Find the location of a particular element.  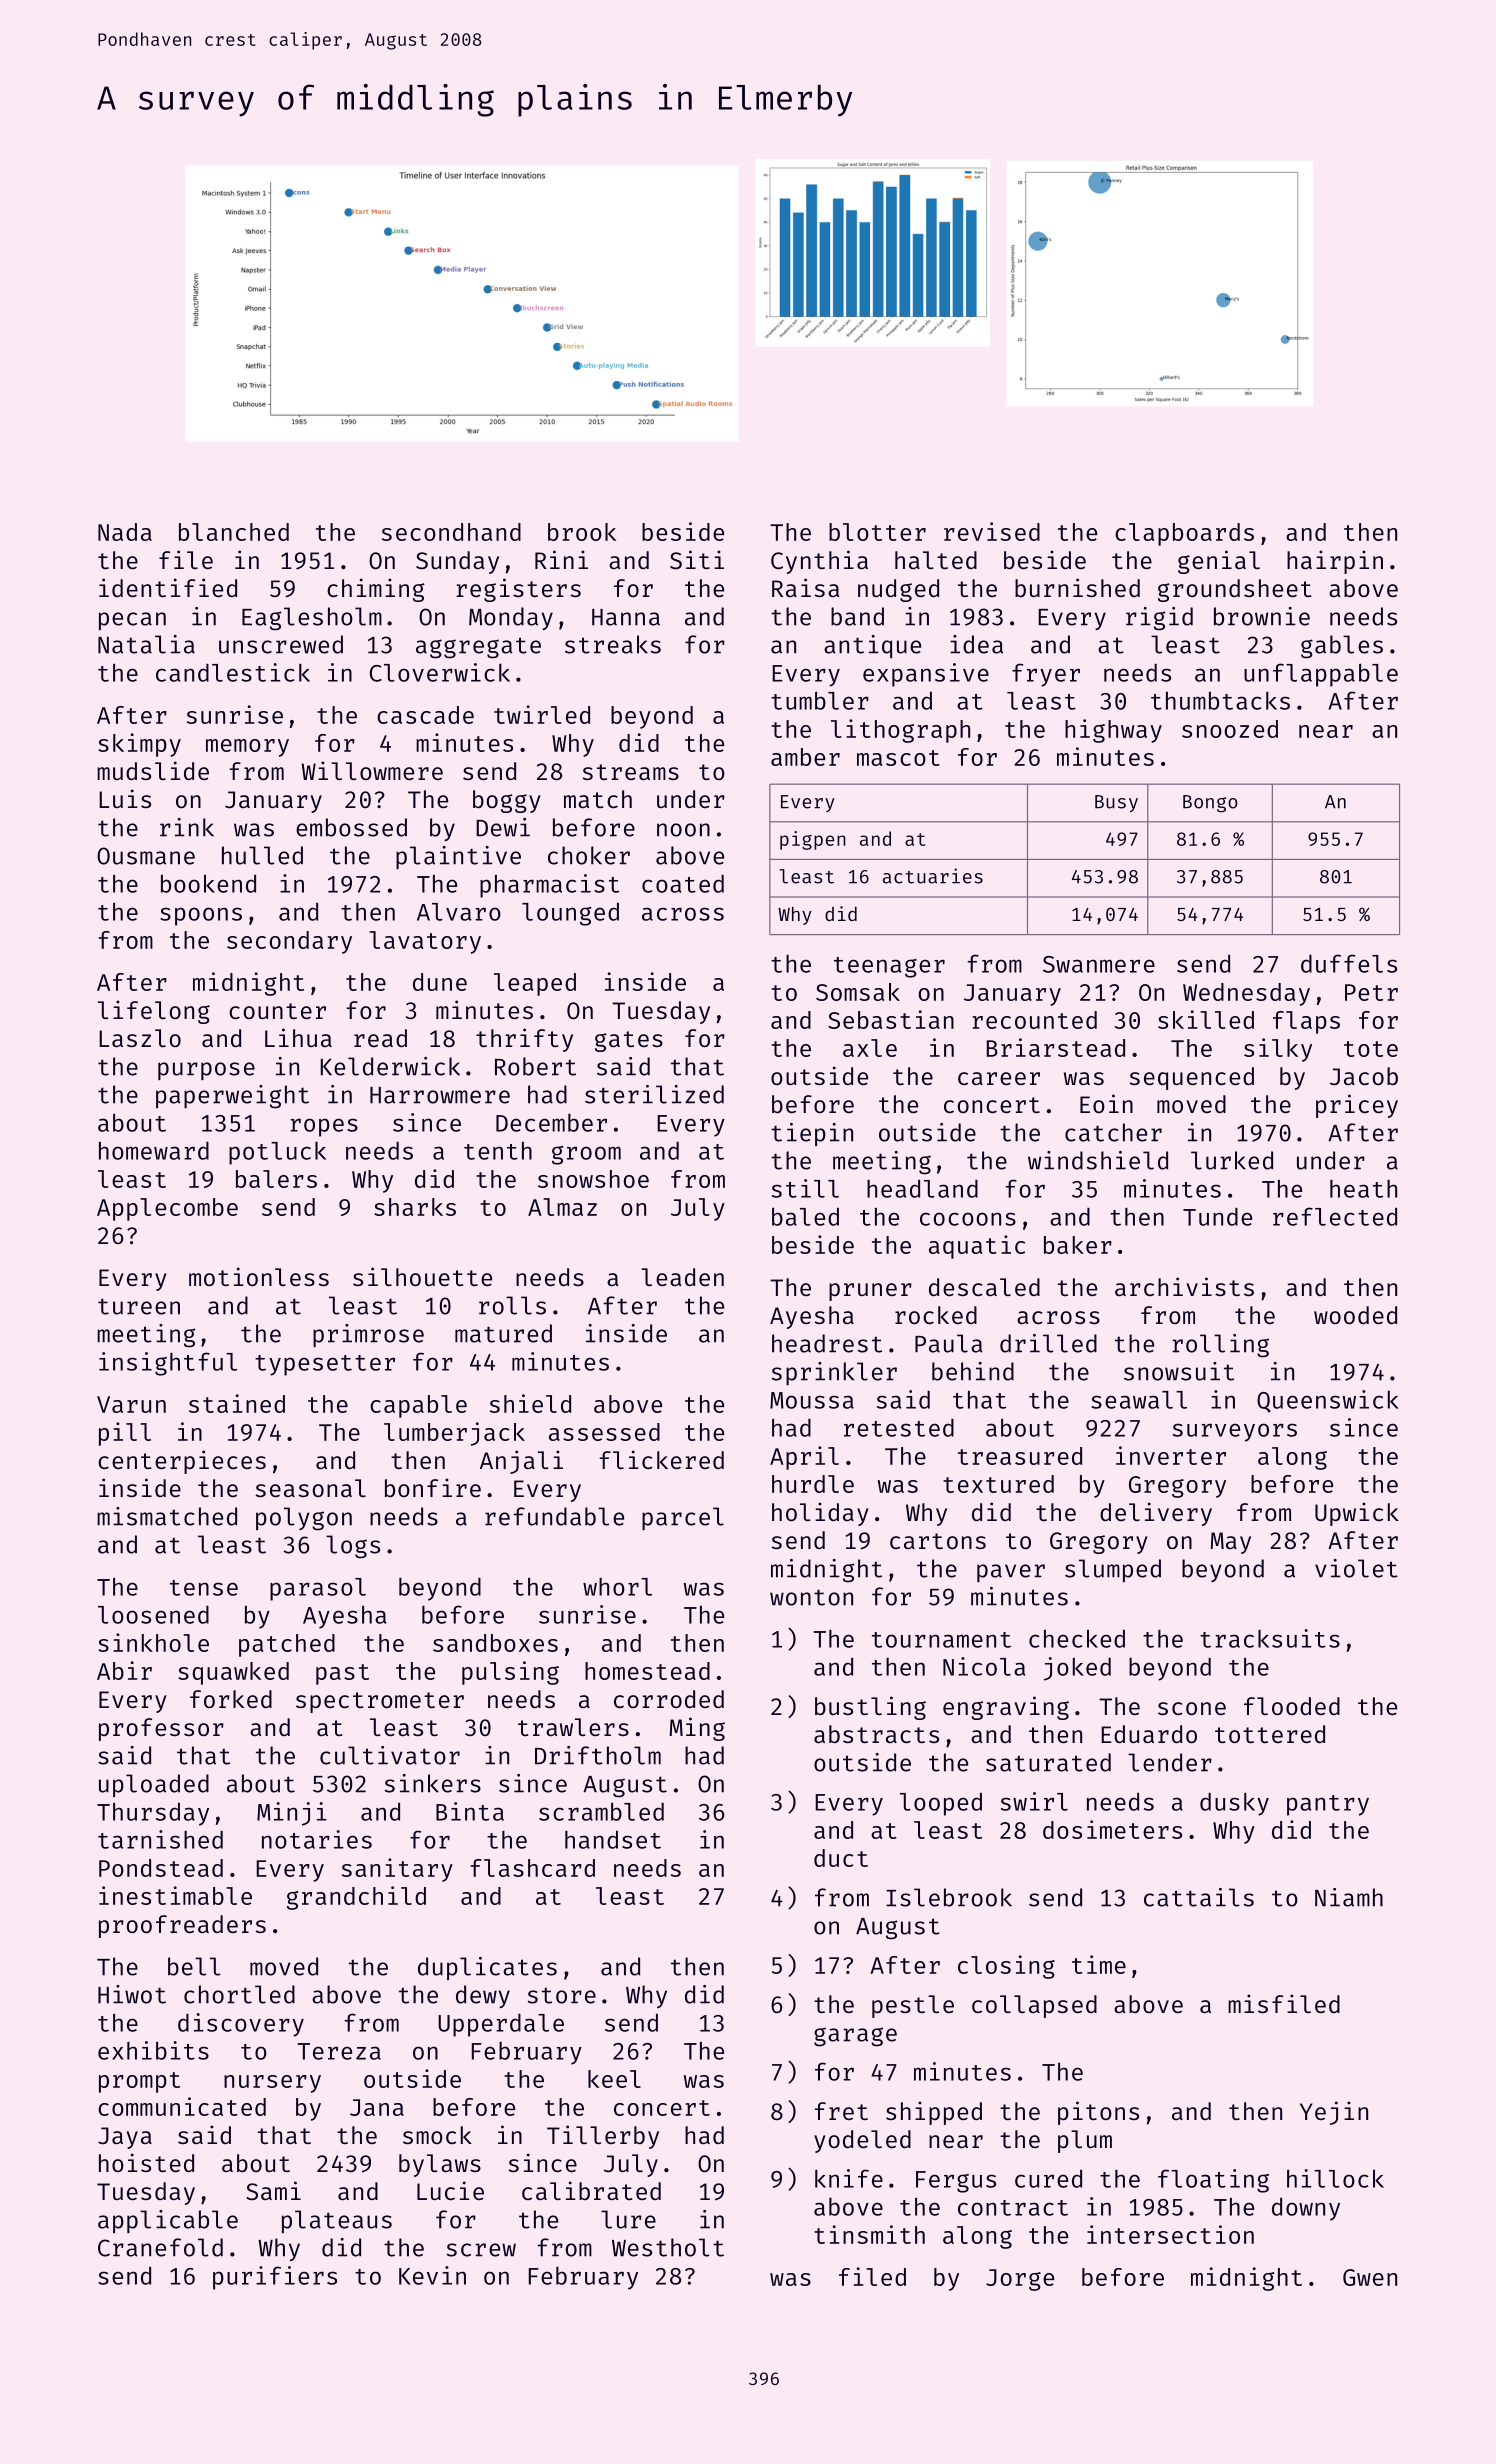

Moussa is located at coordinates (812, 1400).
